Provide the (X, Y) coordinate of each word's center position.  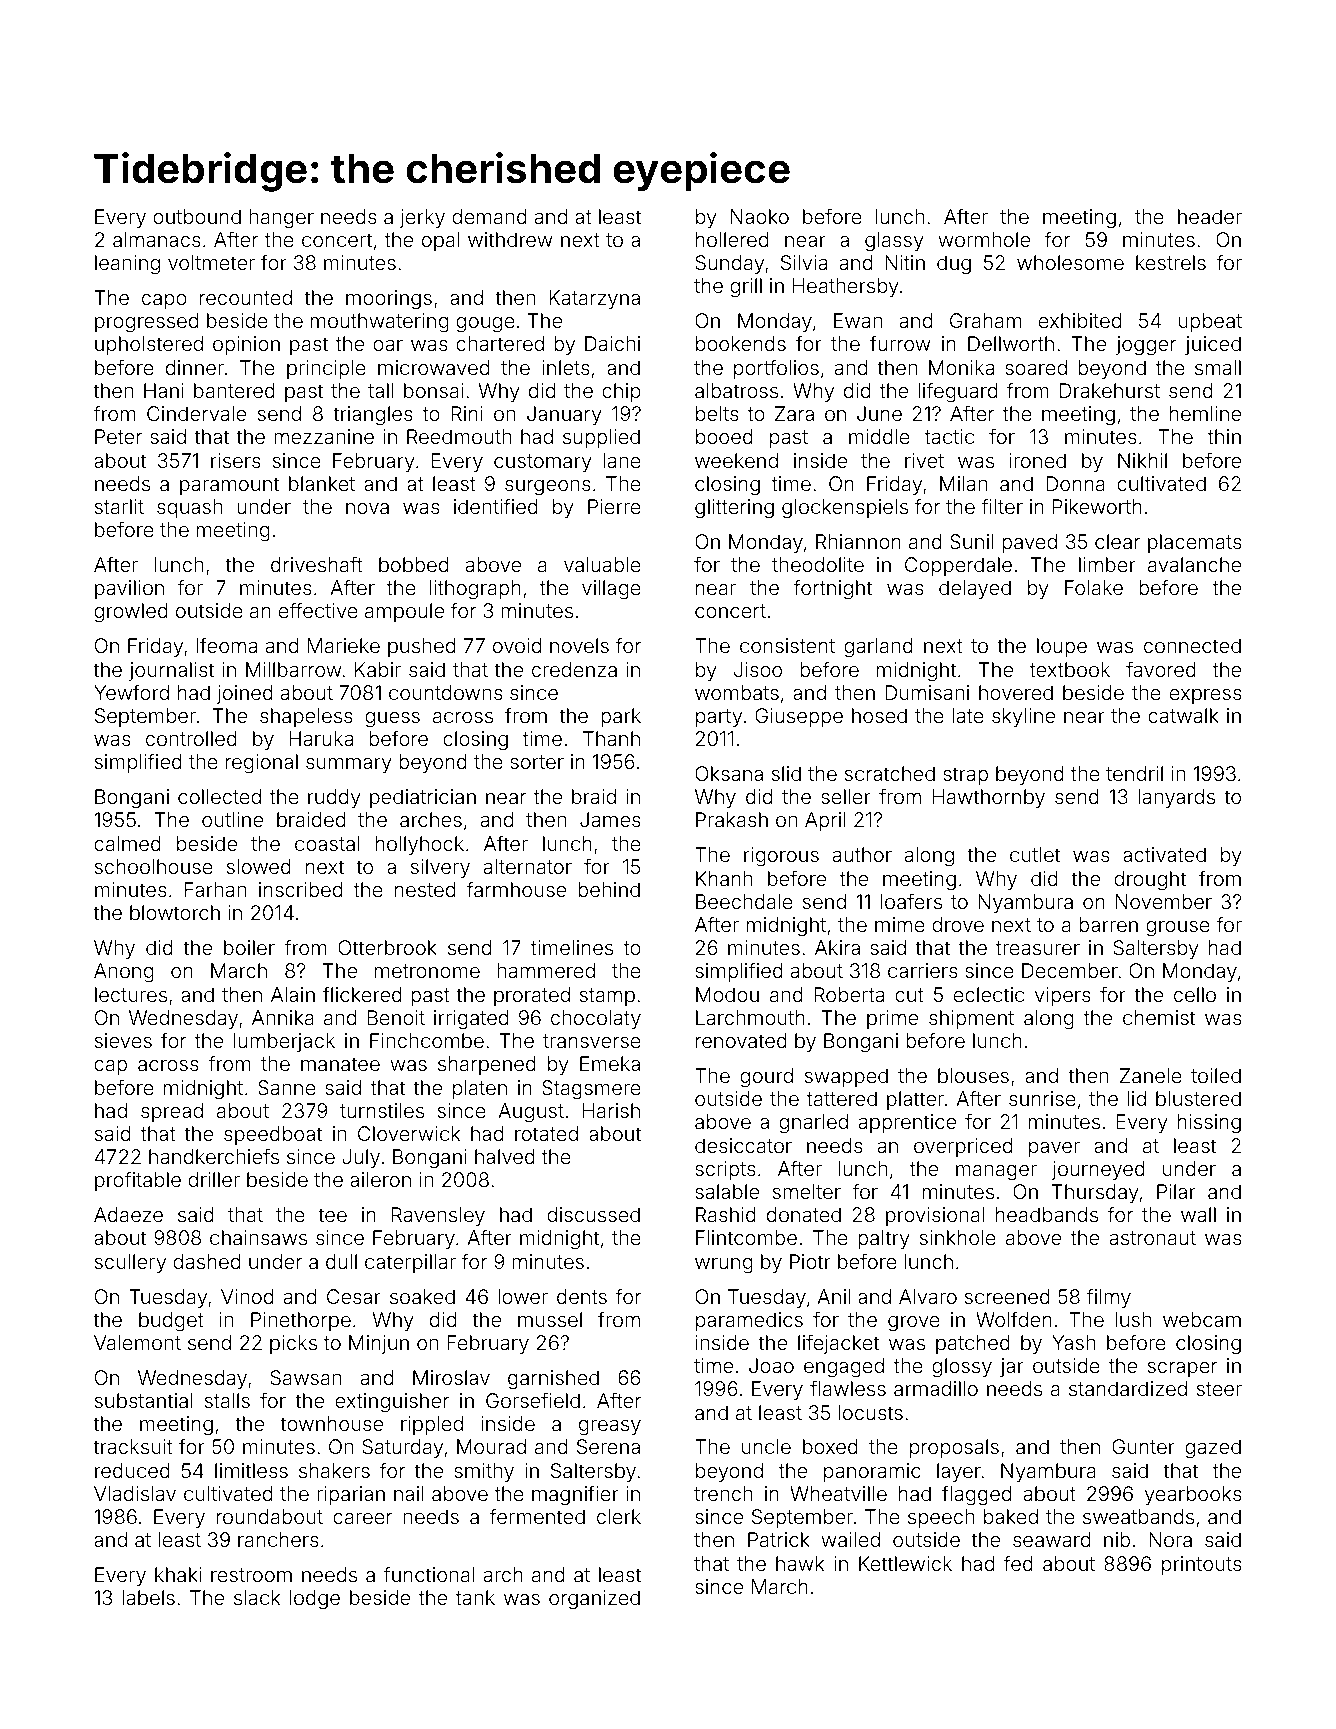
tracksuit (133, 1446)
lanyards (1176, 798)
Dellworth (1011, 343)
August (531, 1113)
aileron (380, 1179)
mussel (550, 1319)
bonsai (433, 390)
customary (543, 463)
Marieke (343, 645)
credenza (574, 669)
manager (996, 1173)
